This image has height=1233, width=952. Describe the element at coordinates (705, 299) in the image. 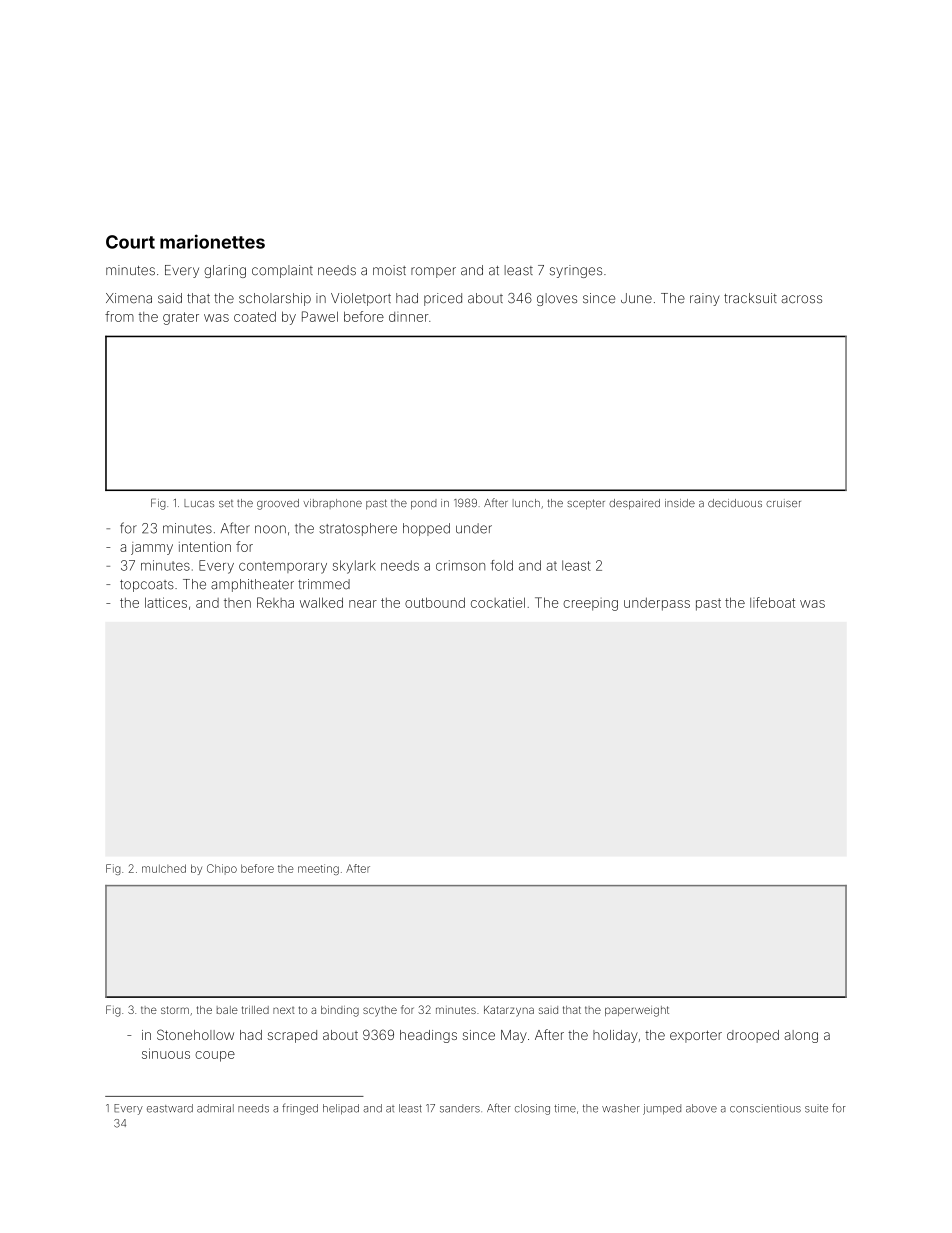

I see `rainy` at that location.
